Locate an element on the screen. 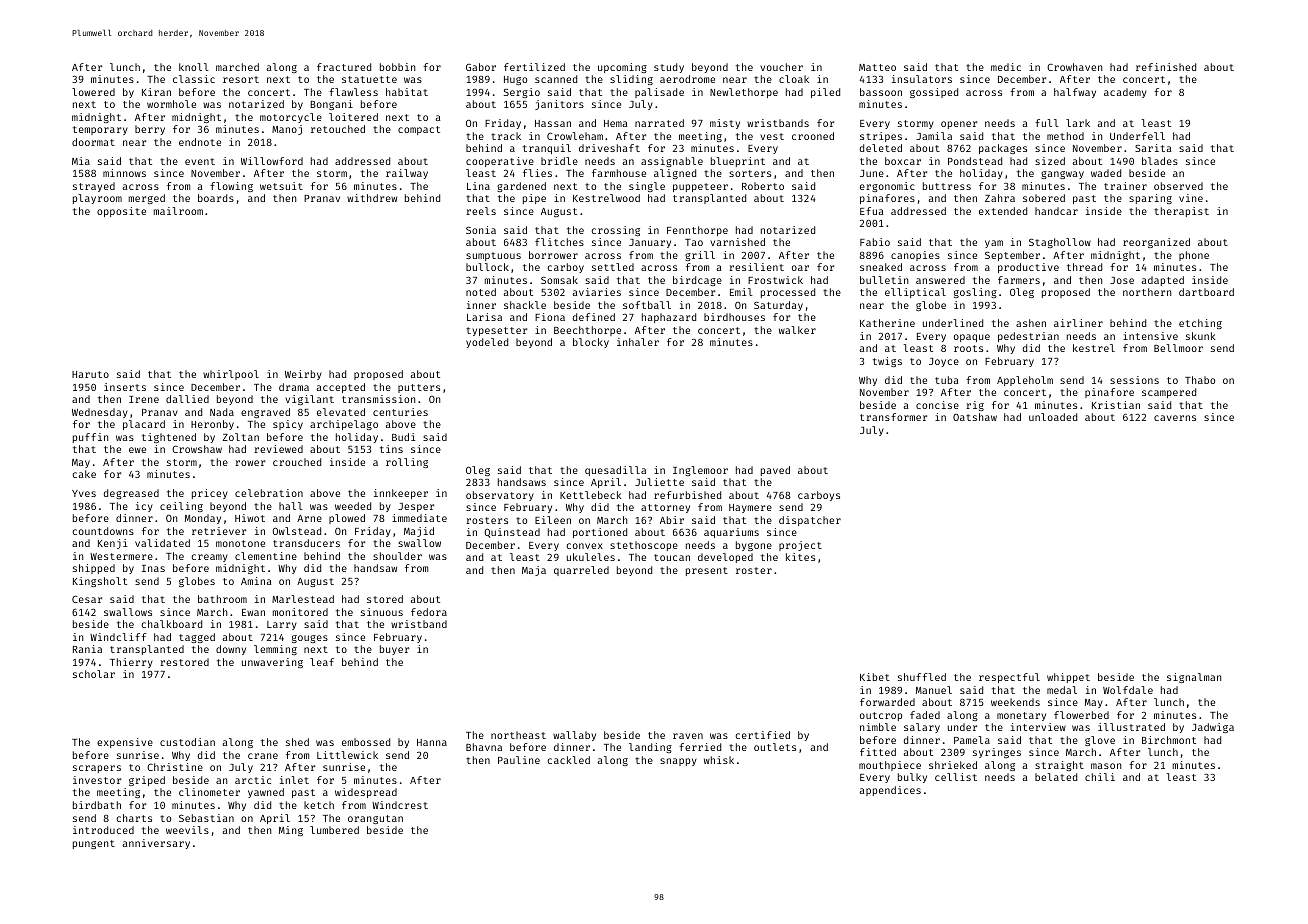 The height and width of the screenshot is (924, 1308). knoll is located at coordinates (194, 67).
